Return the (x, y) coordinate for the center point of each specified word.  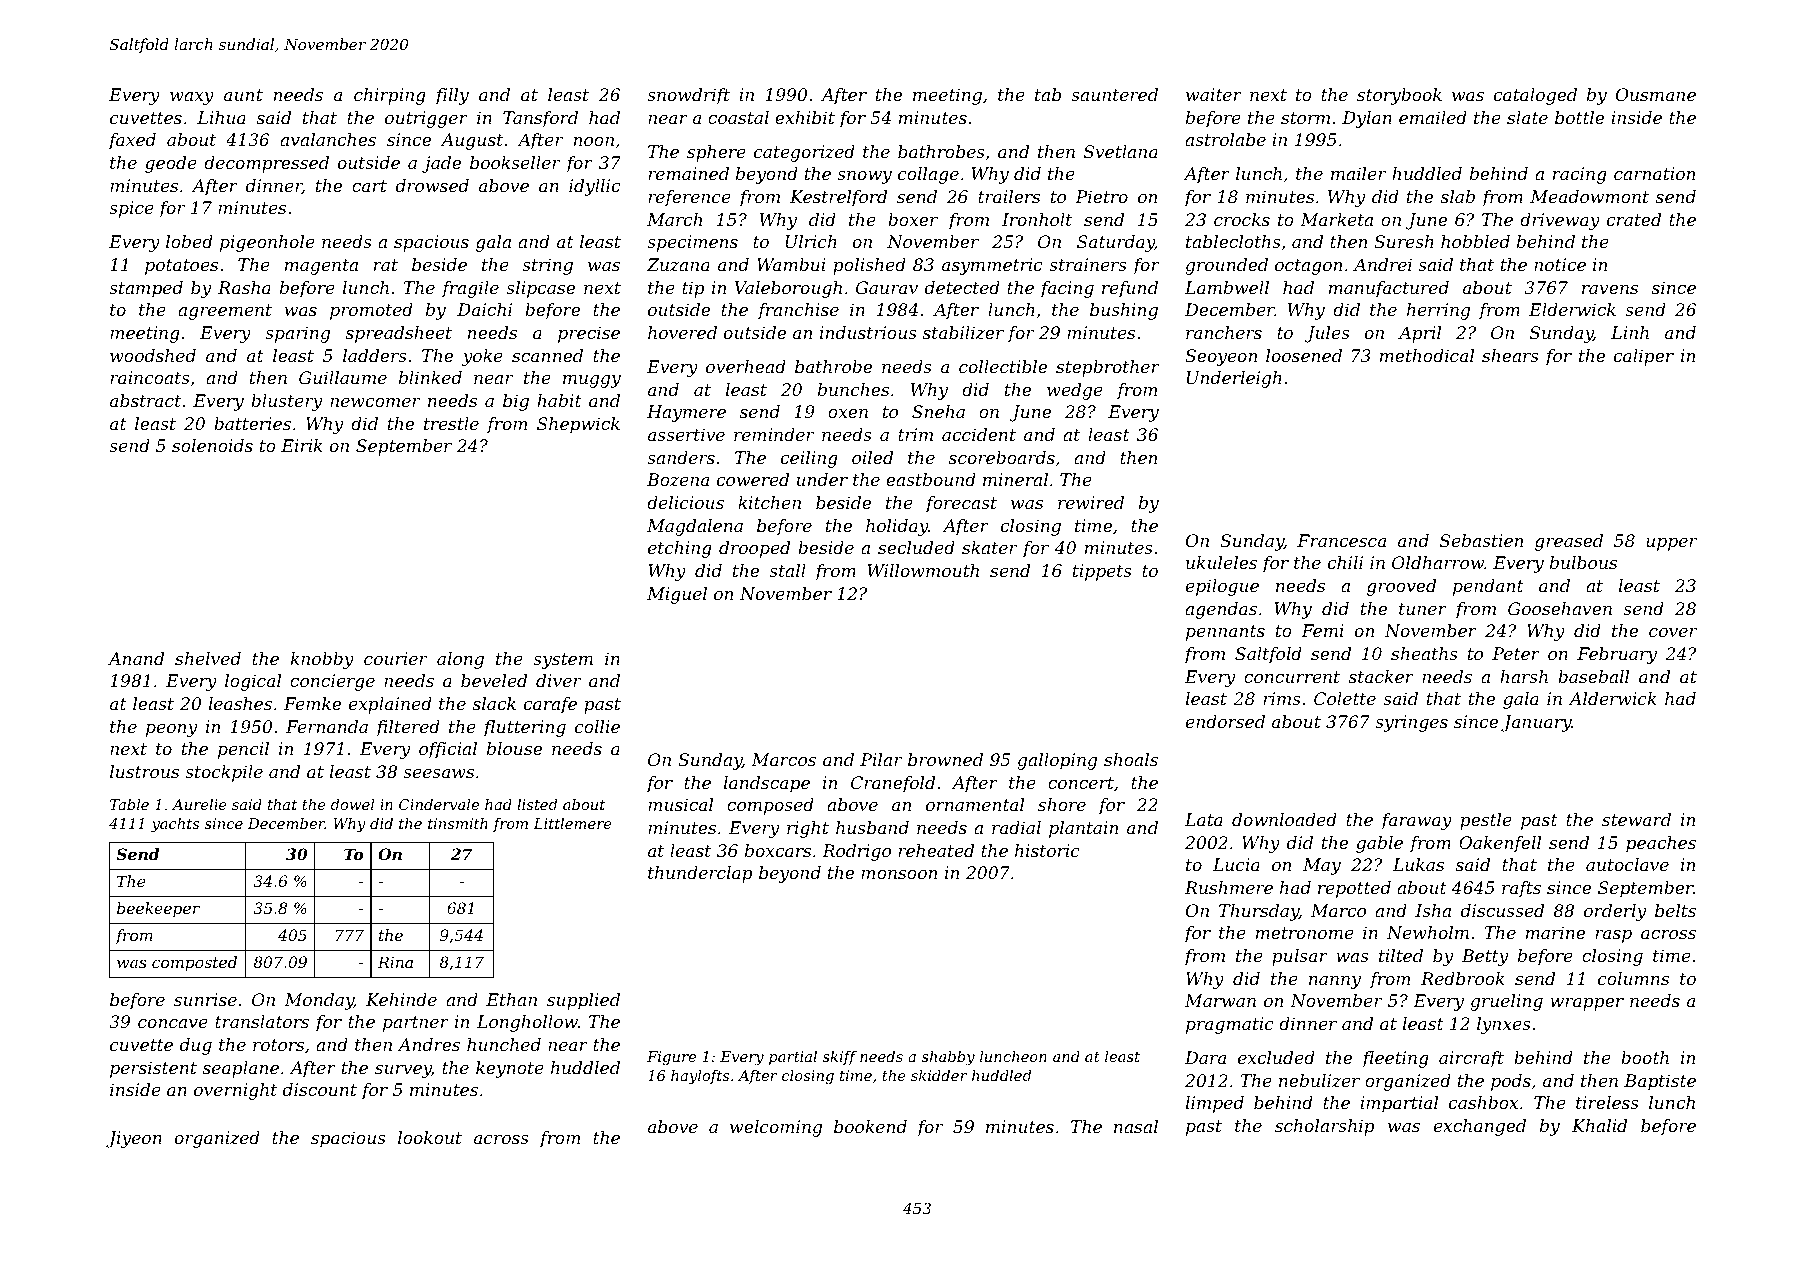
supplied (583, 1001)
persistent (153, 1069)
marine (1555, 932)
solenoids (212, 445)
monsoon (899, 874)
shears (1510, 355)
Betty (1485, 957)
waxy (192, 98)
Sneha (938, 411)
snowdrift (688, 96)
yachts (175, 825)
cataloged (1535, 96)
